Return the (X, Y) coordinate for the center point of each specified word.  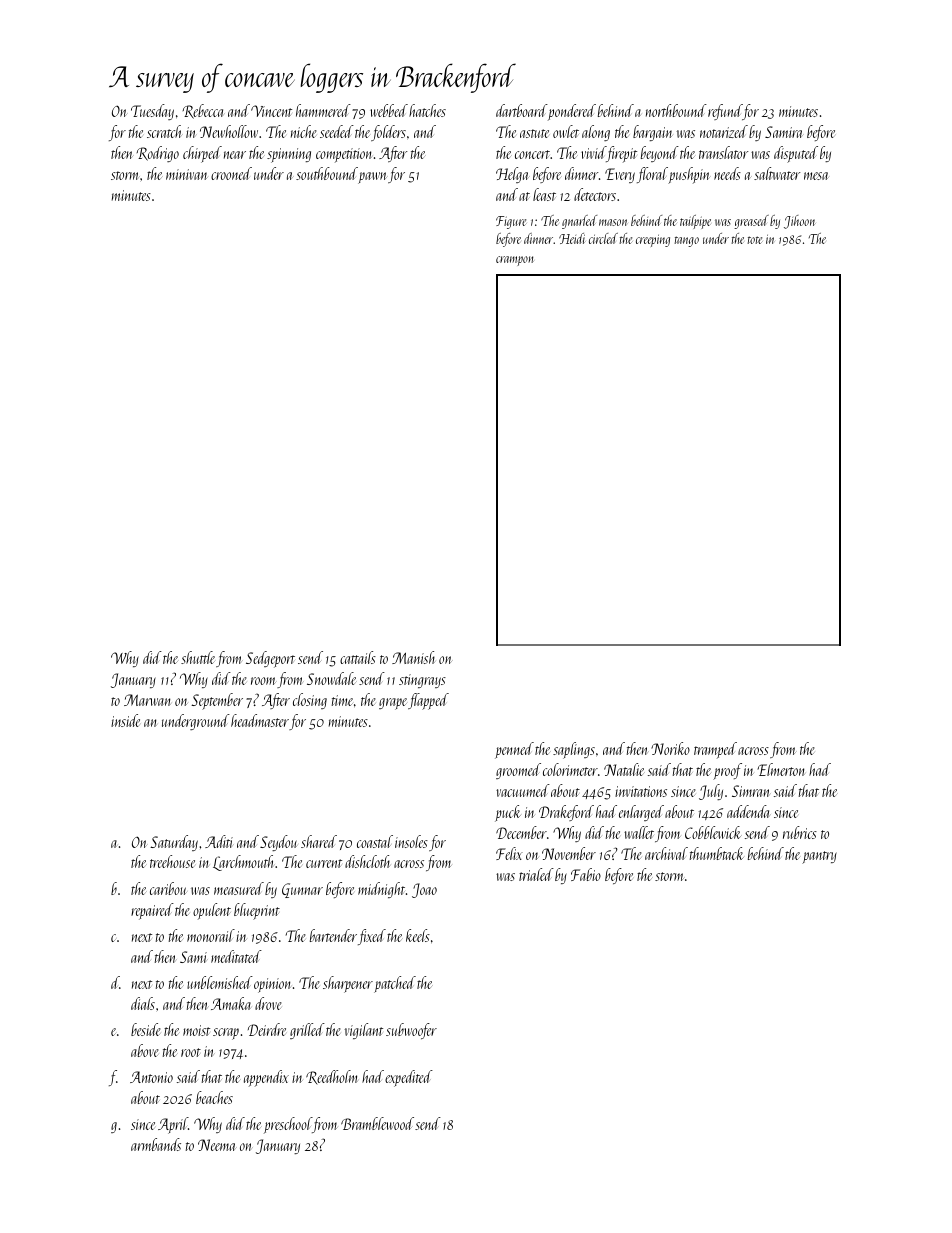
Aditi (219, 841)
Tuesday (152, 112)
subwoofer (411, 1031)
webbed (389, 110)
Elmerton (781, 769)
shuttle (198, 657)
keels (418, 935)
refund (725, 112)
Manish (413, 657)
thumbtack (717, 853)
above (145, 1050)
